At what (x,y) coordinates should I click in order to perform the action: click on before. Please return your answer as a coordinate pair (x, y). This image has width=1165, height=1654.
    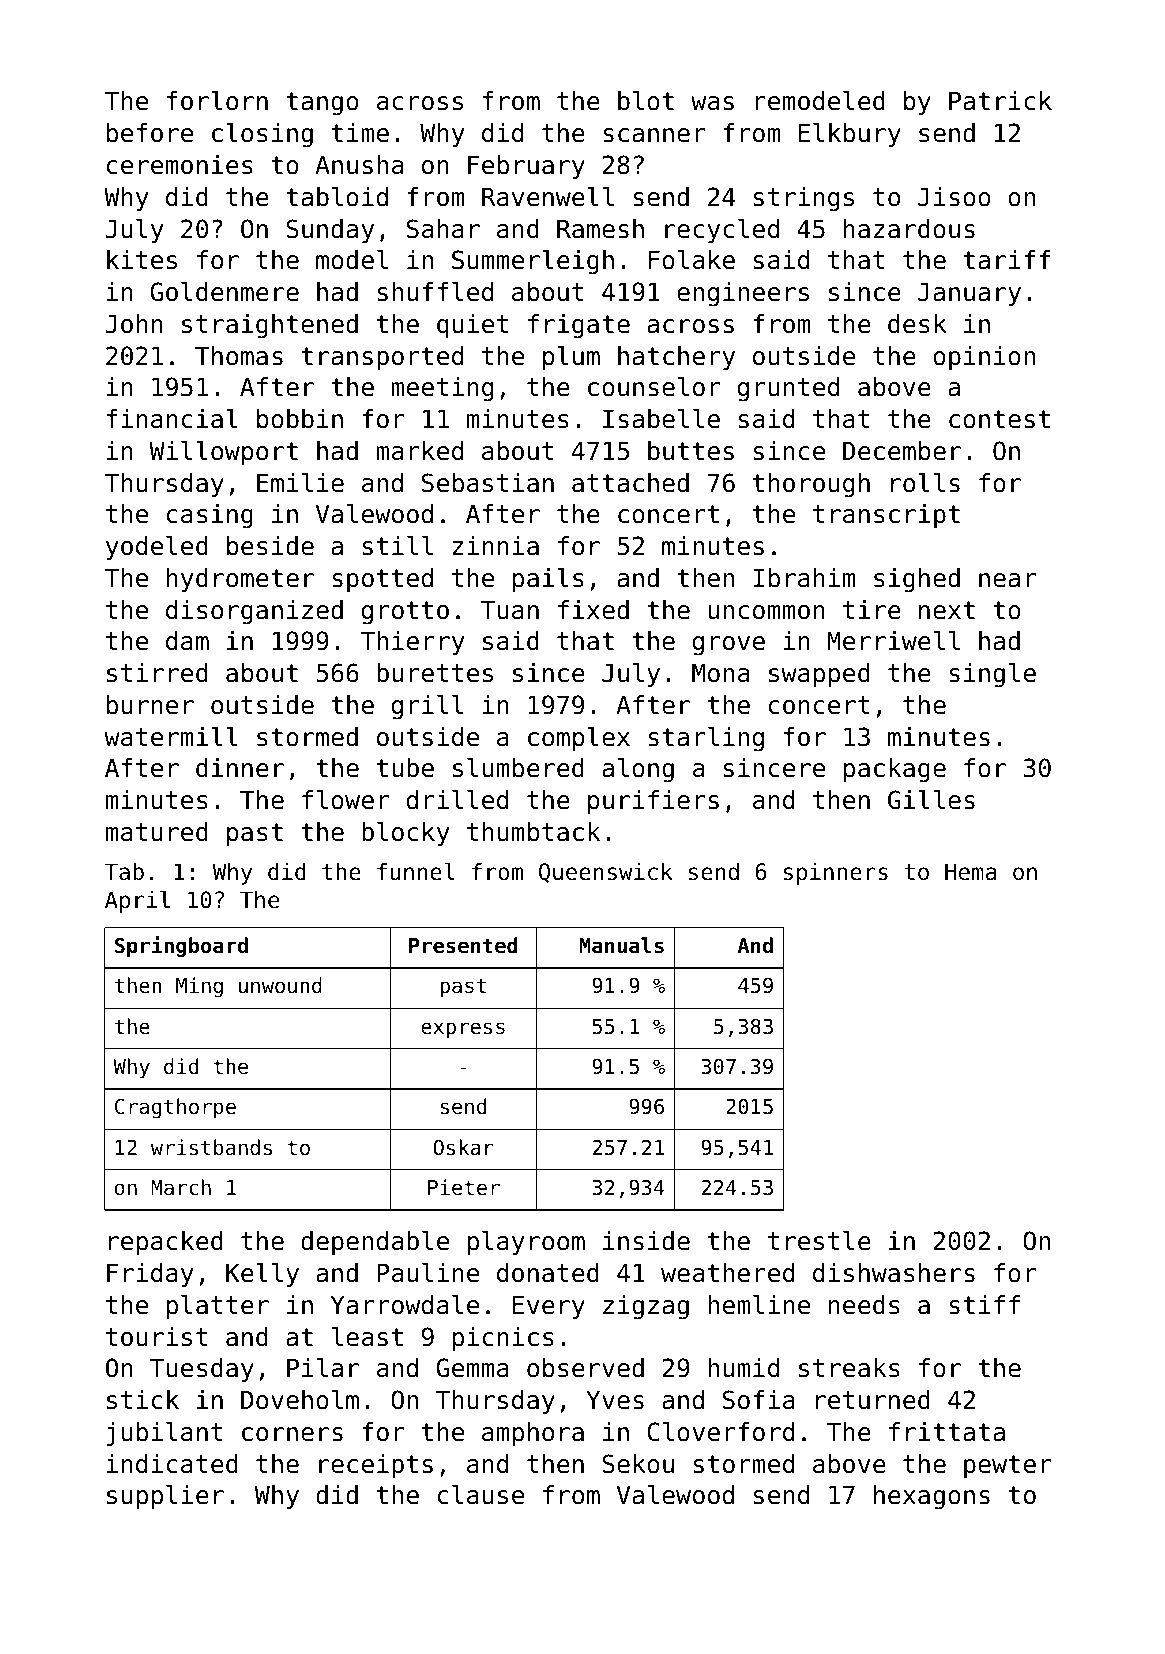
    Looking at the image, I should click on (150, 133).
